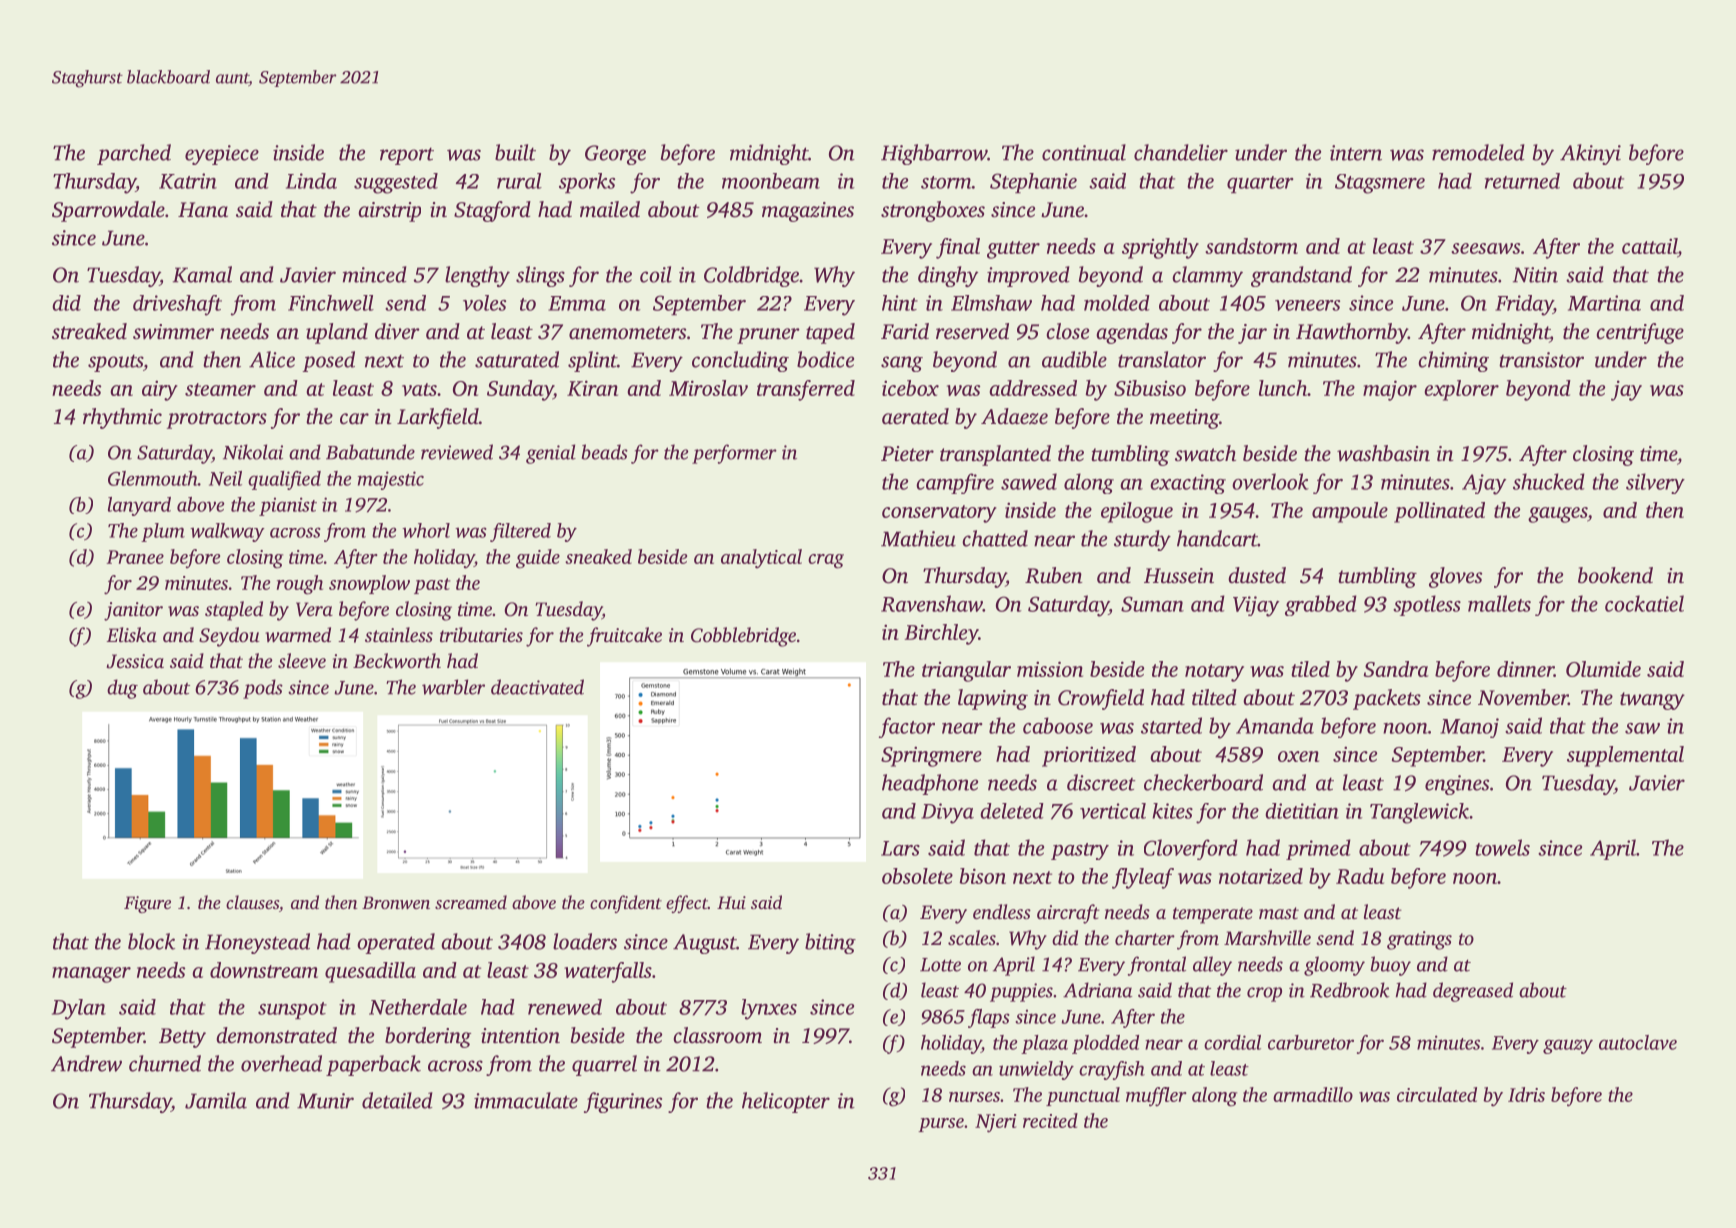  Describe the element at coordinates (1652, 701) in the screenshot. I see `twangy` at that location.
